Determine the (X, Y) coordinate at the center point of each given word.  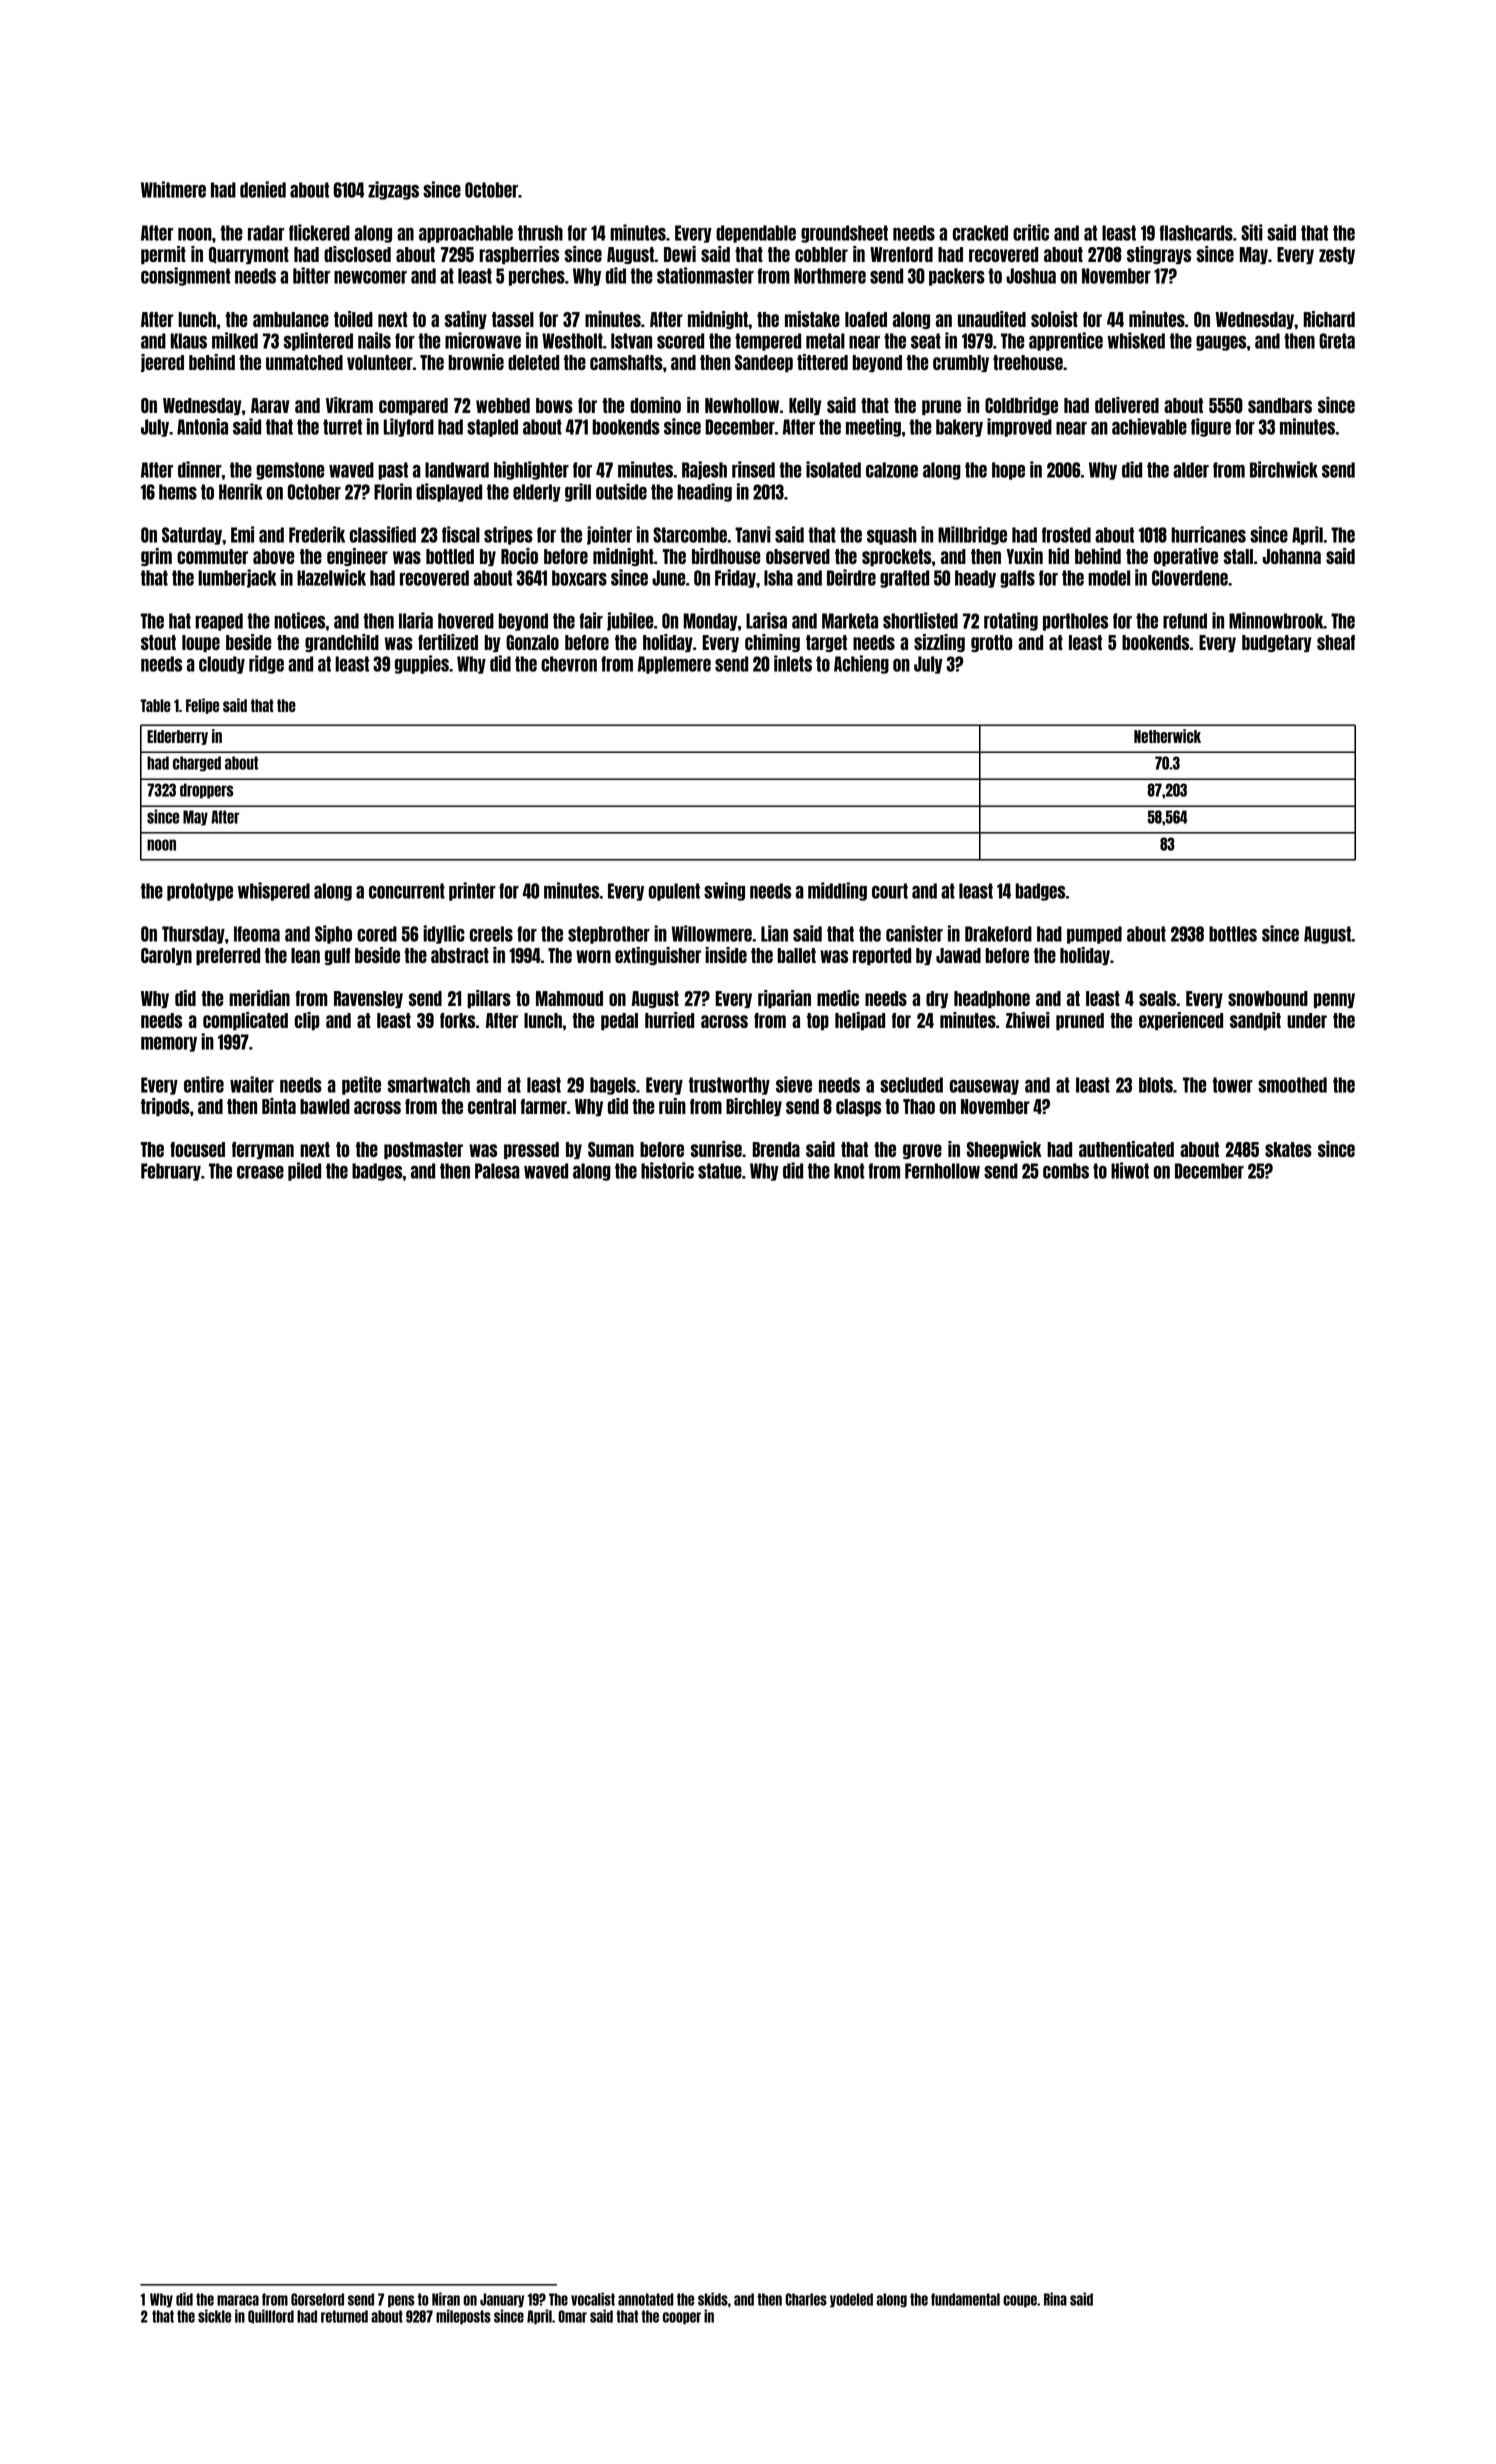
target (826, 643)
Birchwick (1284, 469)
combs (1066, 1171)
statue (720, 1171)
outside (621, 491)
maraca (238, 2300)
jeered (162, 363)
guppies (422, 664)
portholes (1075, 622)
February (171, 1172)
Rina (1055, 2299)
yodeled (851, 2300)
